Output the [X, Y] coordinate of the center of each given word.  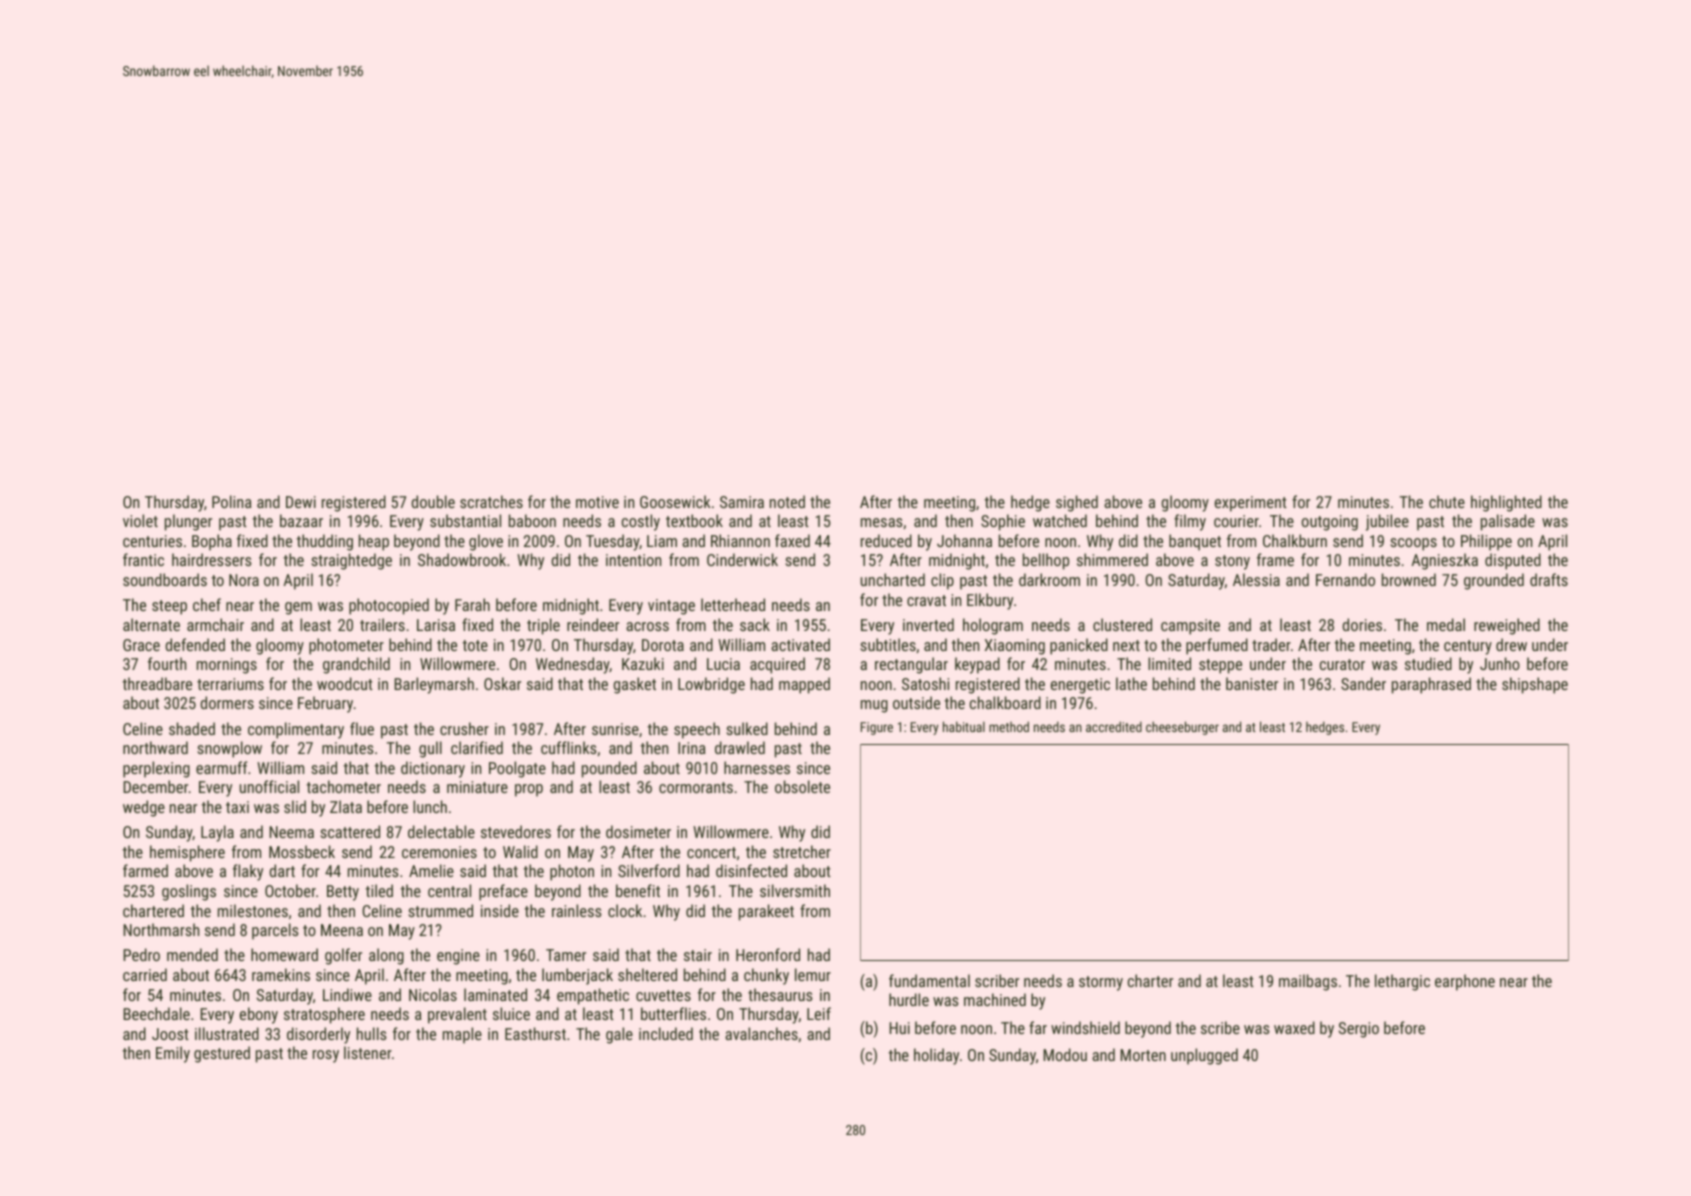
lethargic [1402, 982]
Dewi [301, 502]
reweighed [1507, 626]
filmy [1190, 522]
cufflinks [568, 747]
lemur [813, 974]
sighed [1077, 503]
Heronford [768, 954]
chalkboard [1005, 702]
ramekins [281, 974]
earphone [1465, 982]
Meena [342, 930]
